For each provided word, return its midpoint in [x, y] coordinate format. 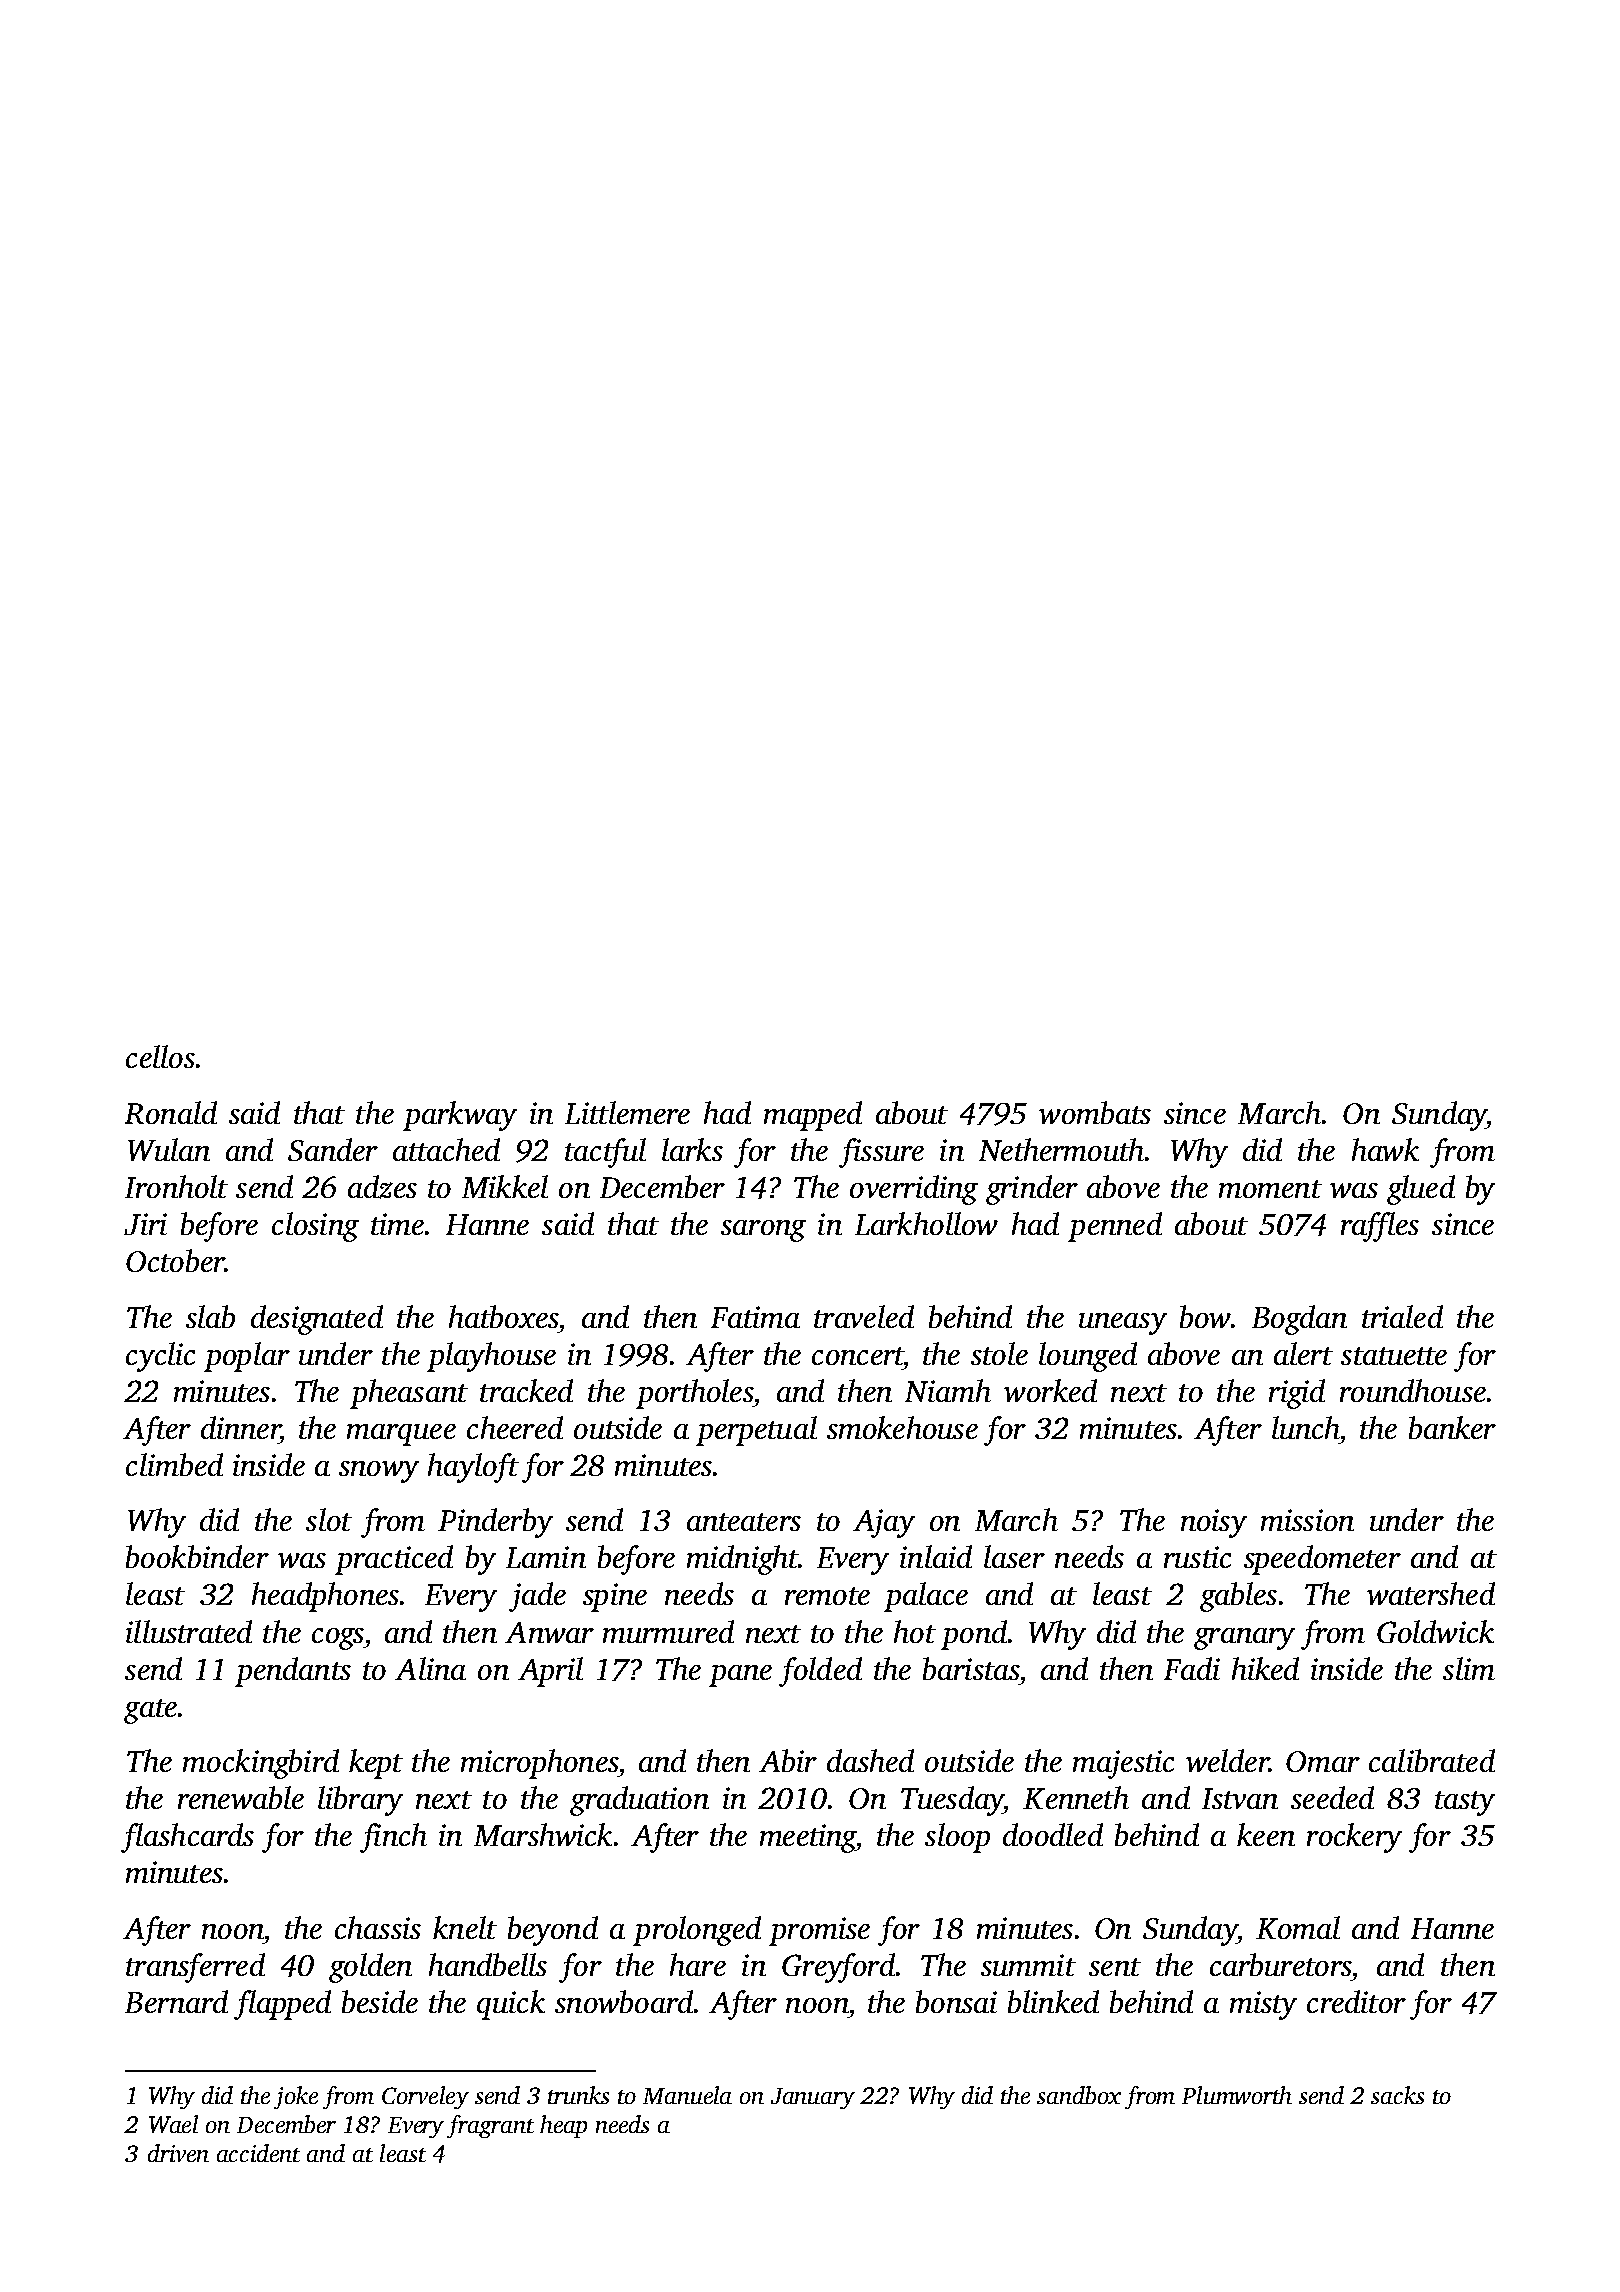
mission [1307, 1520]
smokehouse [902, 1427]
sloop [957, 1838]
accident [258, 2153]
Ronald [171, 1112]
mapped [813, 1116]
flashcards [187, 1838]
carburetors [1280, 1964]
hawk [1385, 1149]
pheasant [409, 1394]
